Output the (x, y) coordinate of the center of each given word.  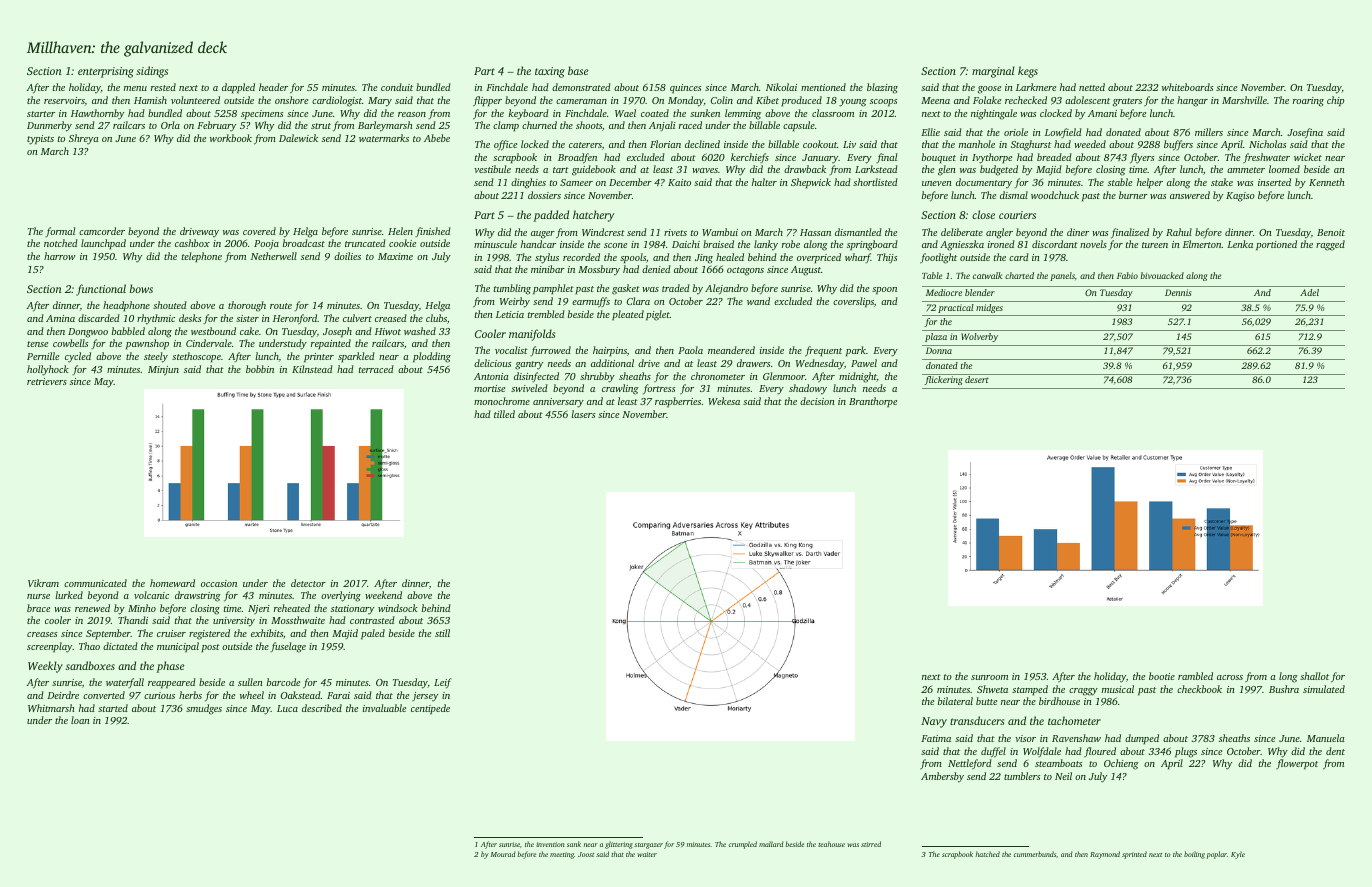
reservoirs (64, 100)
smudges (204, 709)
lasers (583, 414)
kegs (1028, 72)
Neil (1063, 776)
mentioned (823, 87)
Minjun (163, 371)
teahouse (831, 844)
